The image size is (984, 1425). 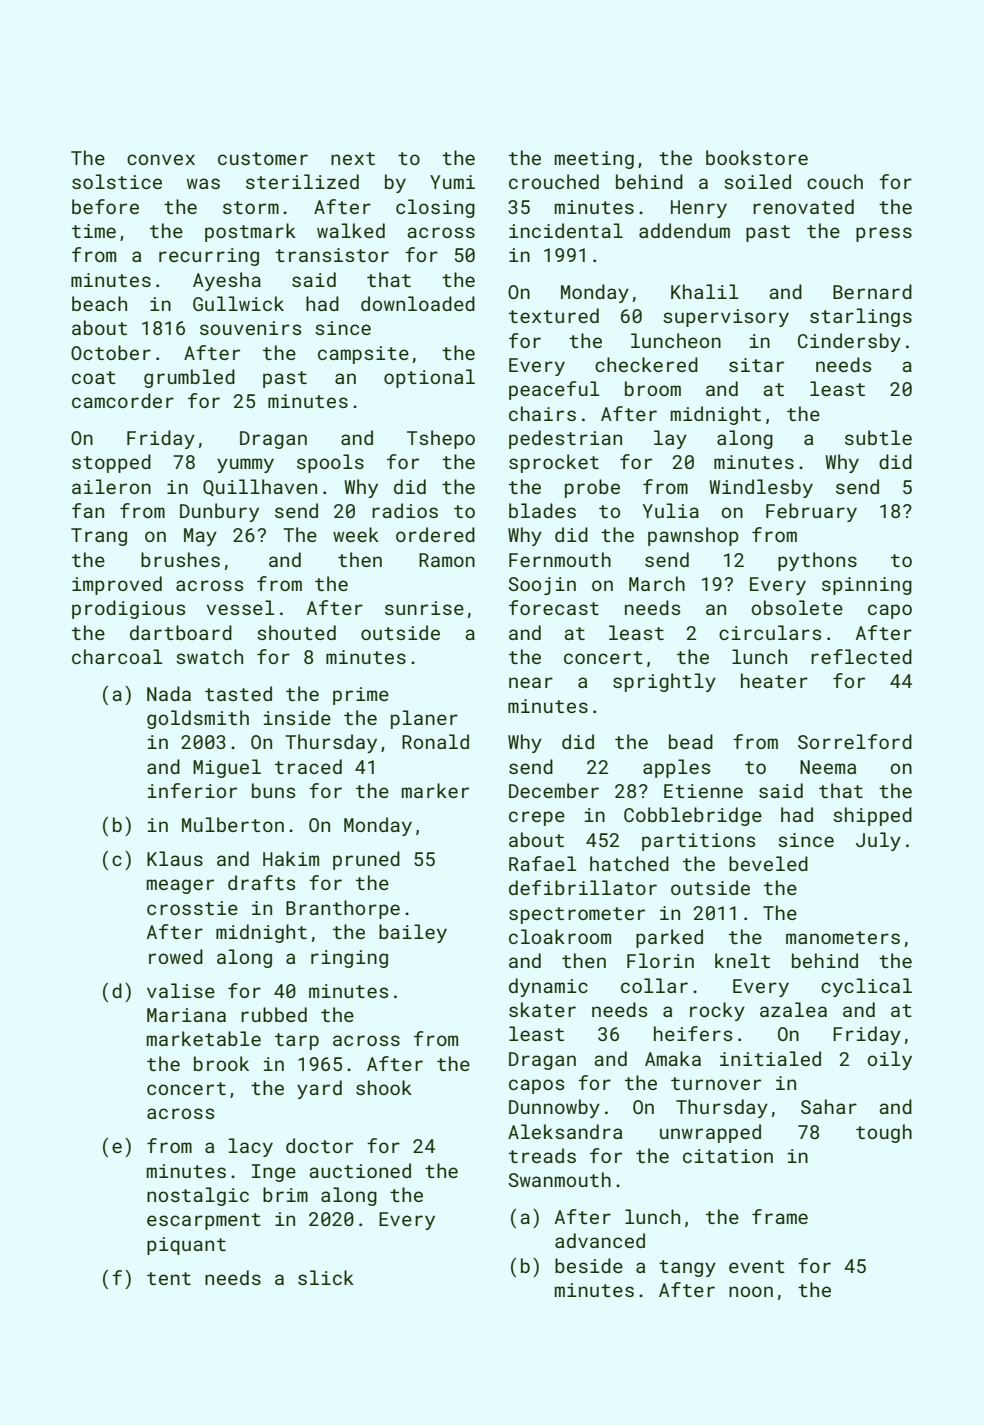 I want to click on yard, so click(x=319, y=1089).
